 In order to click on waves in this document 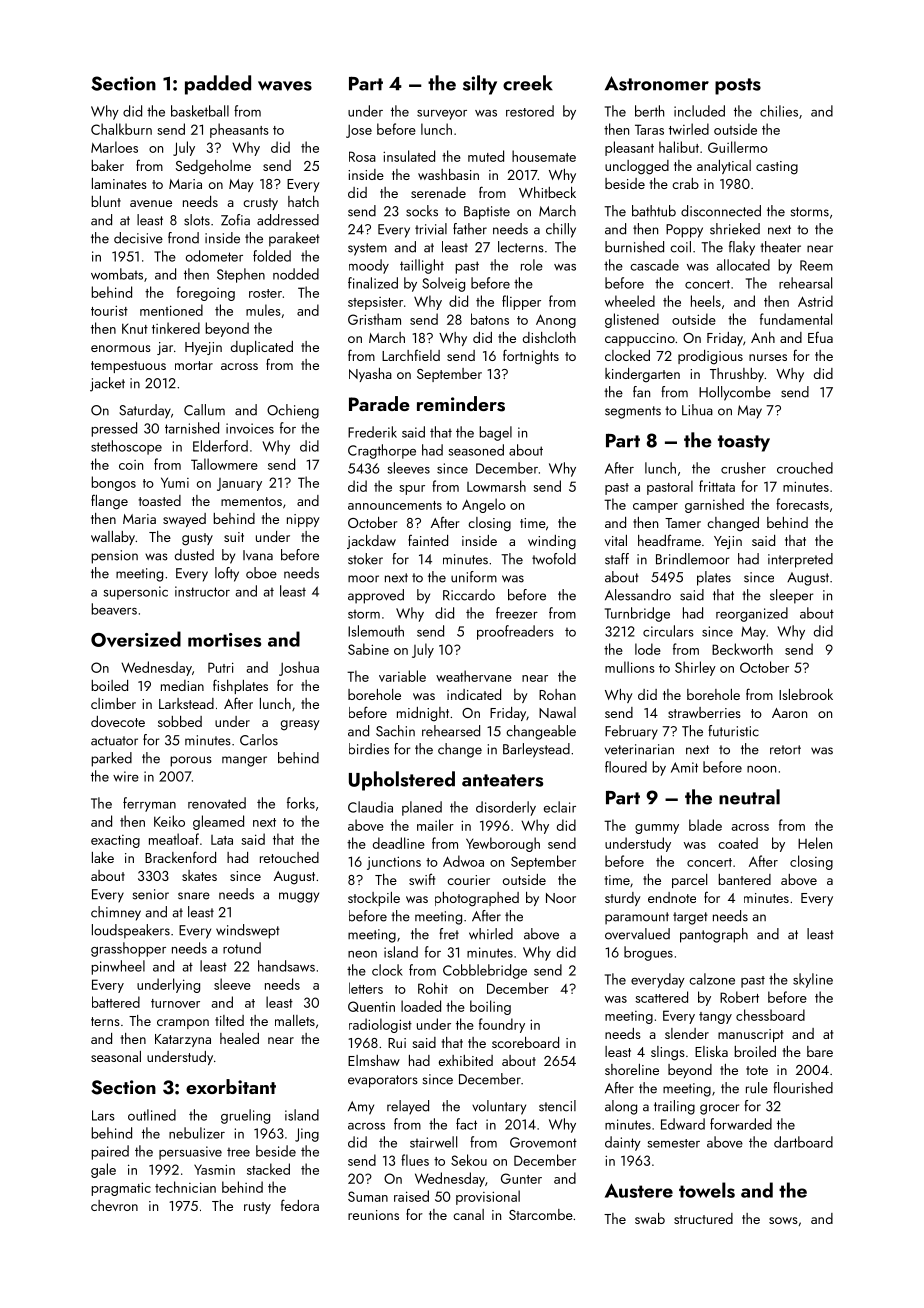, I will do `click(285, 86)`.
